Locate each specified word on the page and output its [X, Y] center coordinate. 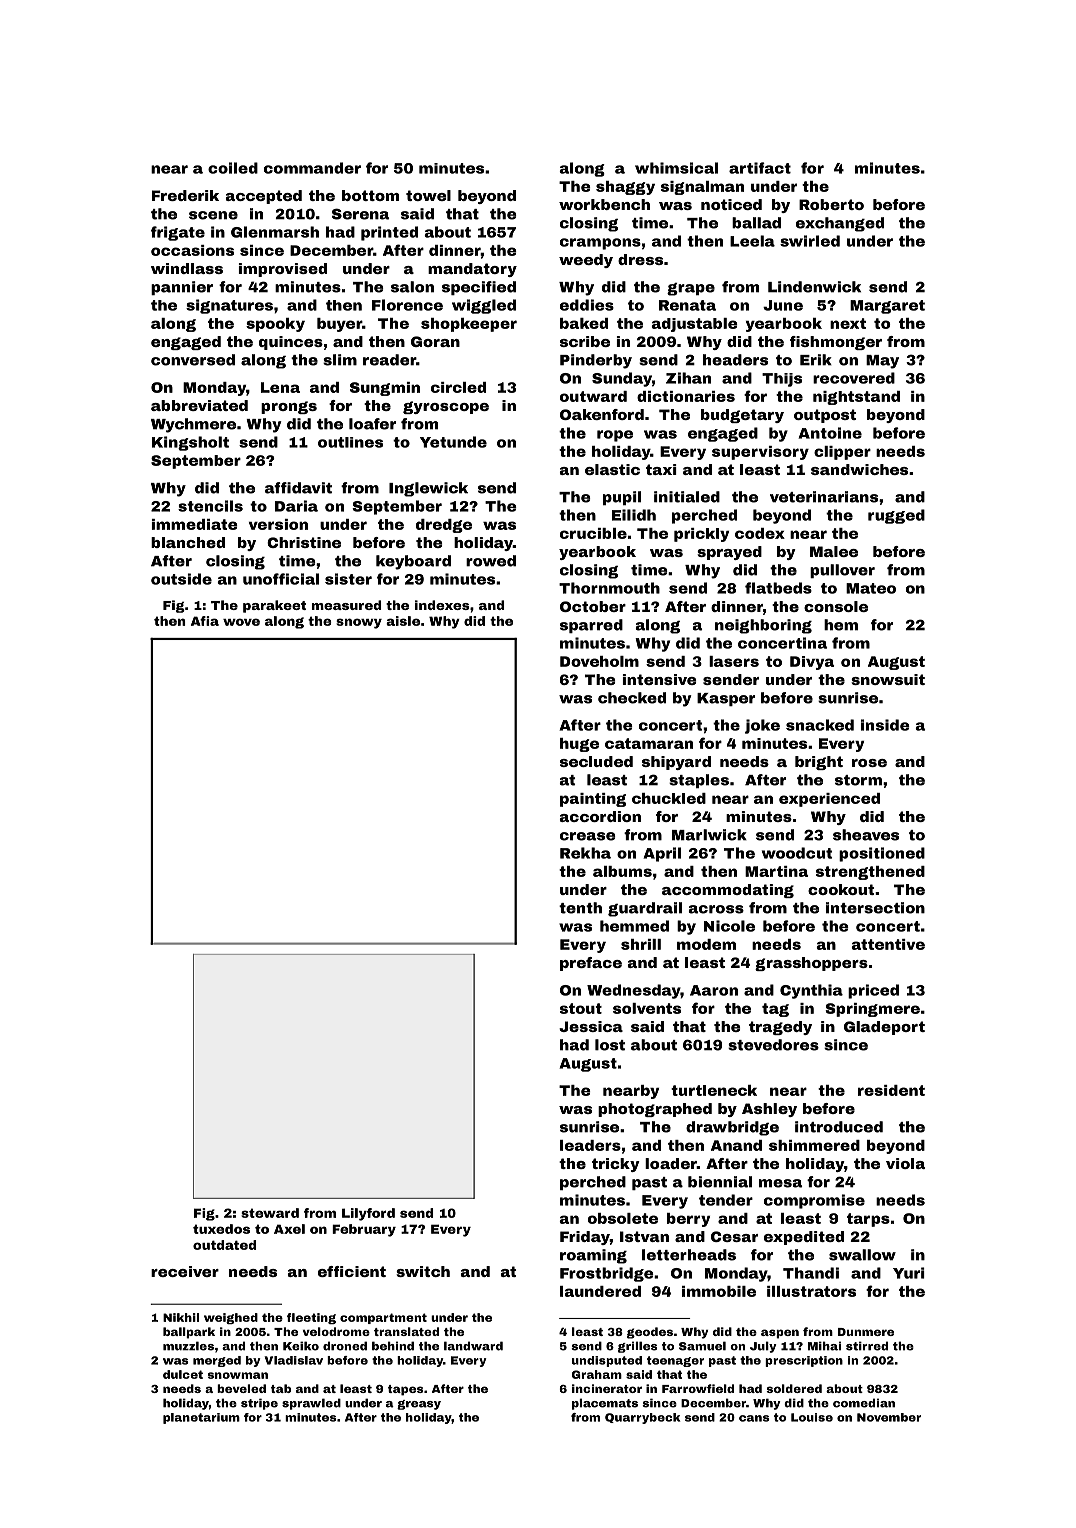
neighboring [763, 626]
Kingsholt [190, 443]
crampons [600, 244]
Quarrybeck [642, 1418]
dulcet [183, 1374]
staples [699, 781]
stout [581, 1008]
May [882, 362]
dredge [444, 526]
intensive [659, 679]
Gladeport [884, 1028]
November [889, 1417]
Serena [360, 214]
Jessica [591, 1026]
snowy [359, 623]
